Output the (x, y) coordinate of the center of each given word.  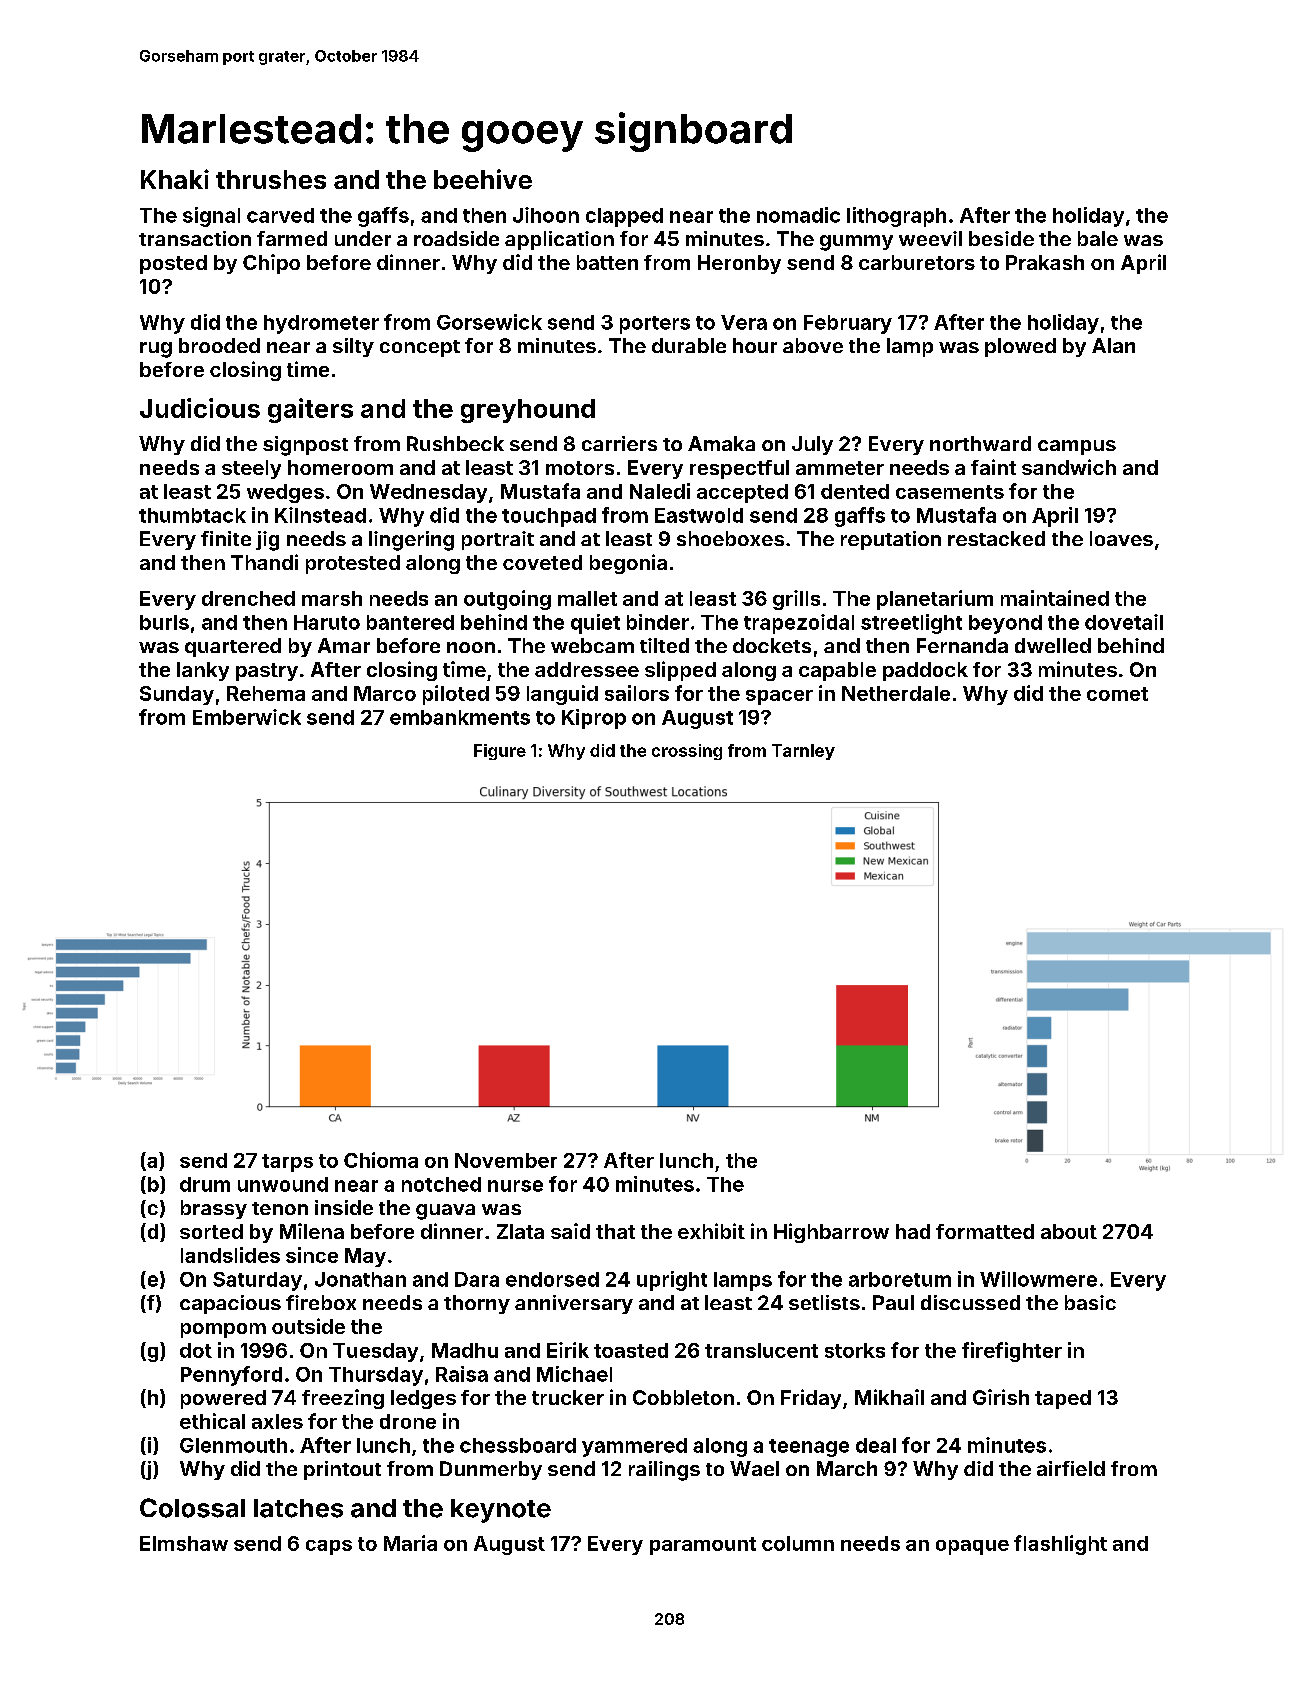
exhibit (711, 1231)
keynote (501, 1511)
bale (1098, 238)
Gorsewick (489, 322)
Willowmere (1038, 1279)
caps (329, 1547)
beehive (483, 179)
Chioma (381, 1160)
